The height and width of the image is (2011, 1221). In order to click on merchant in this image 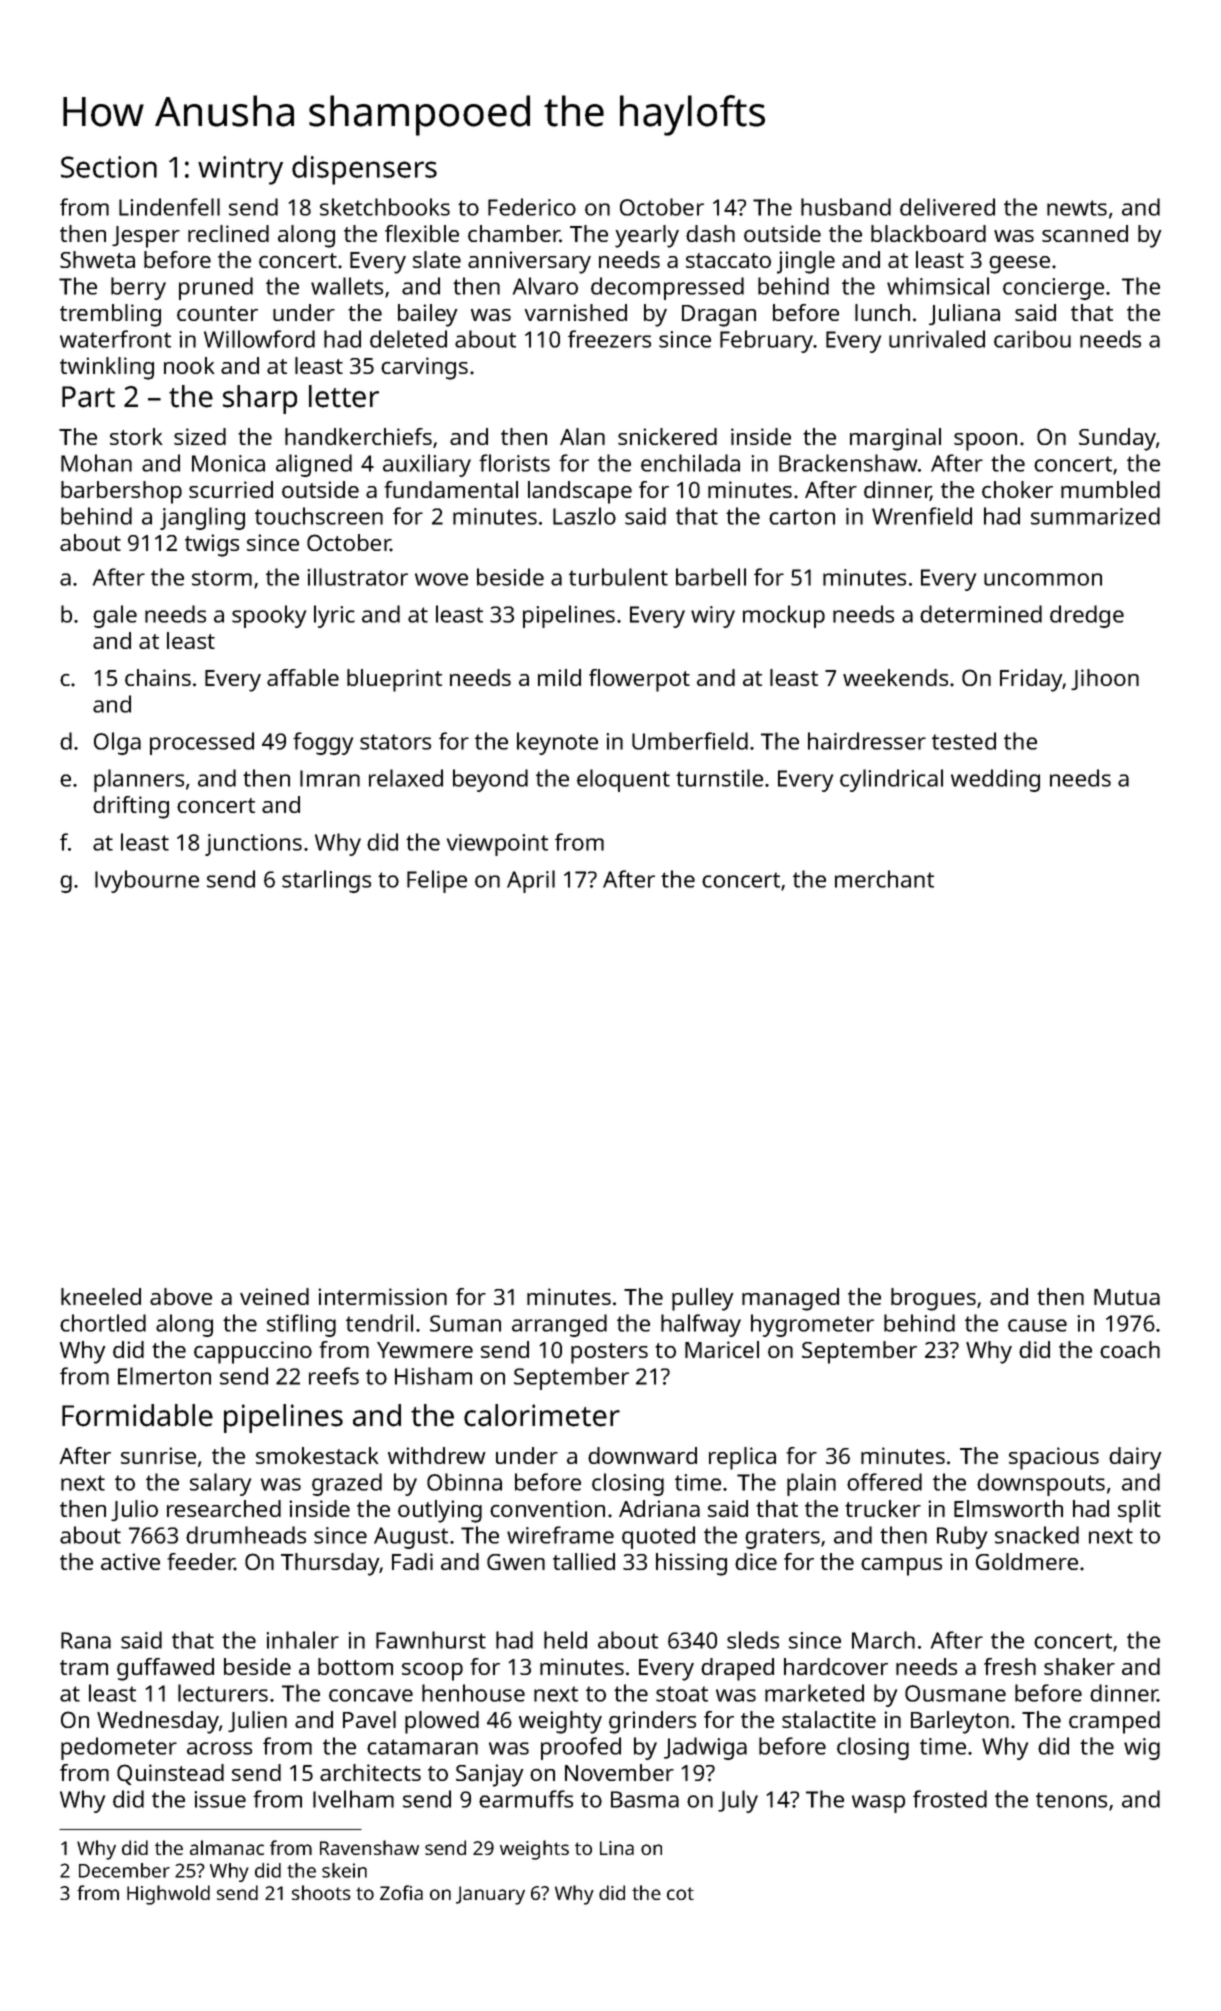, I will do `click(884, 879)`.
